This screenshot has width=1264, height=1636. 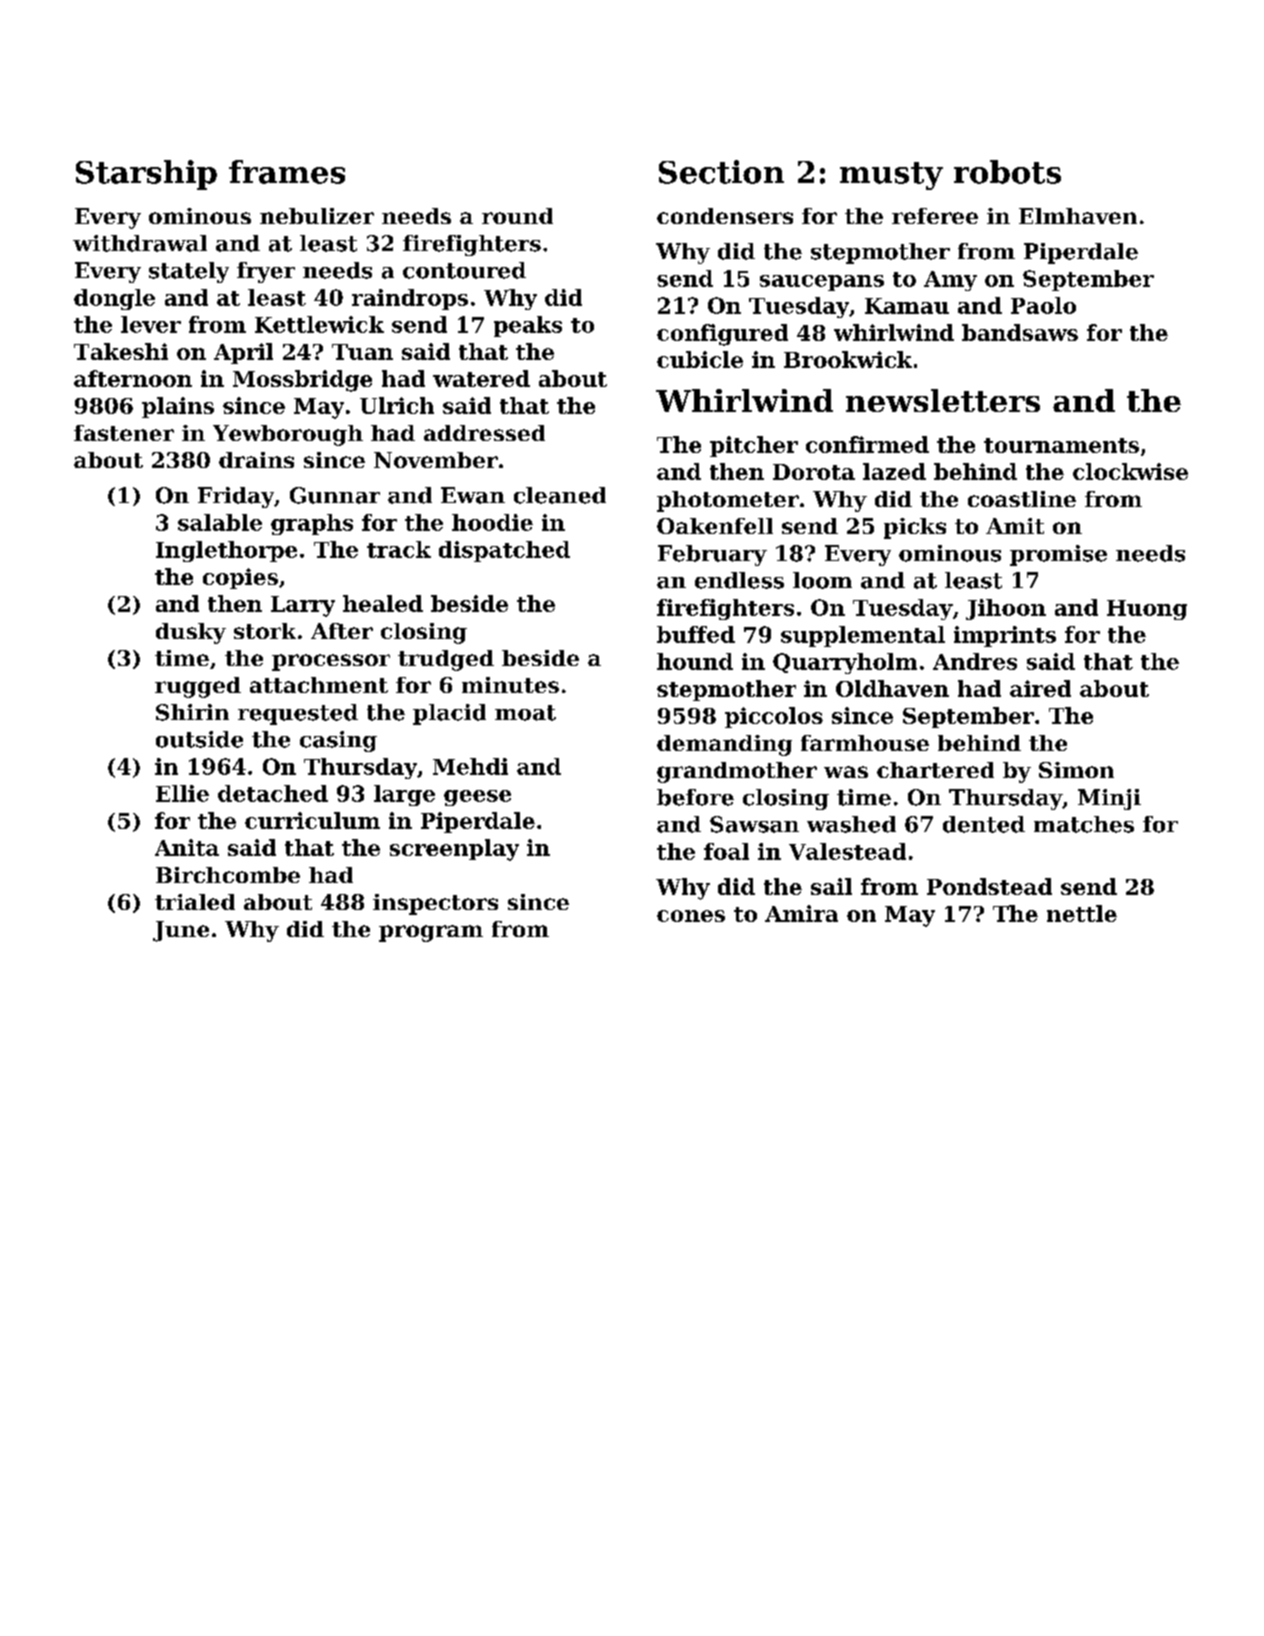 I want to click on Amira, so click(x=801, y=913).
